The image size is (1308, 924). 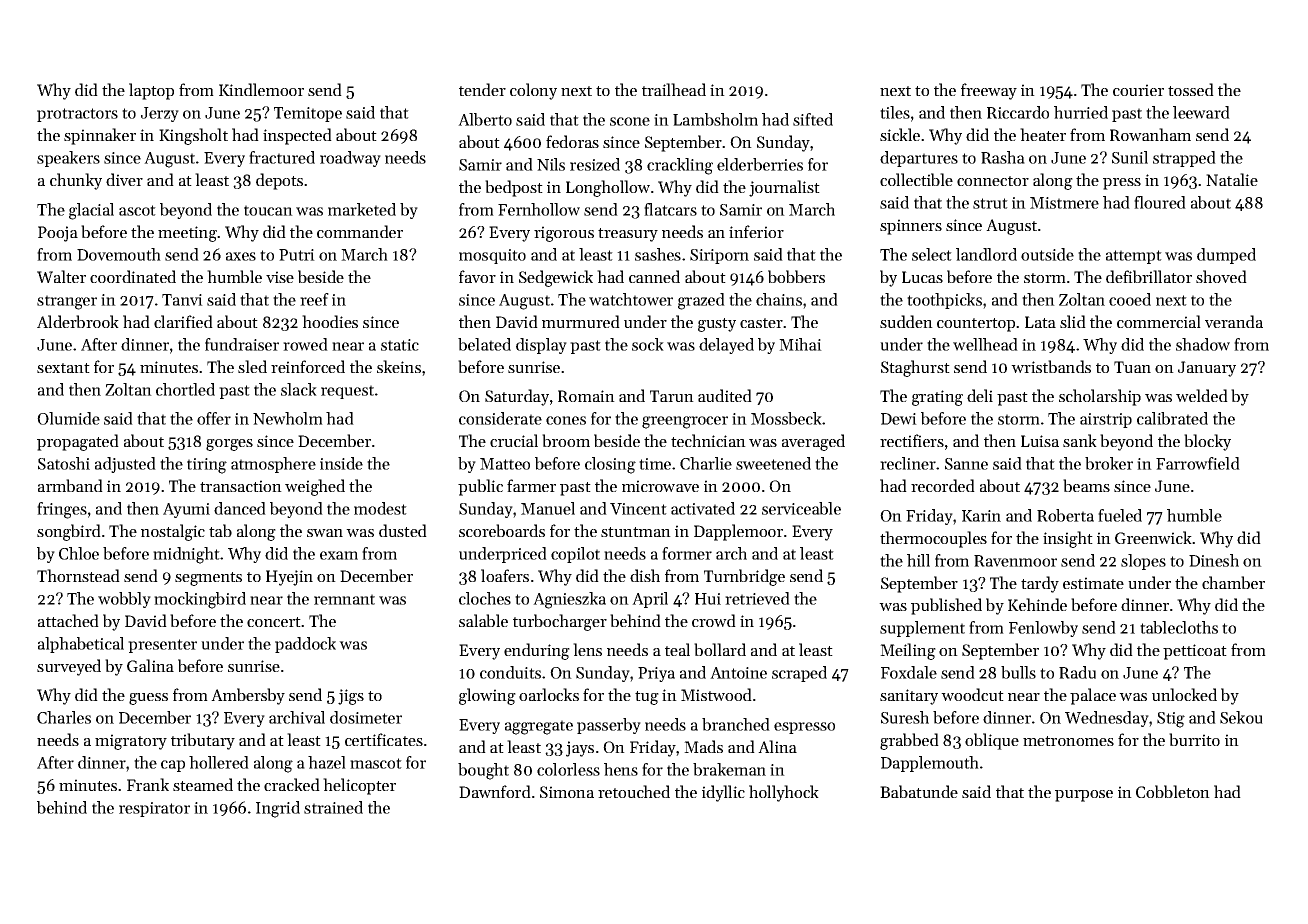 I want to click on transaction, so click(x=241, y=486).
